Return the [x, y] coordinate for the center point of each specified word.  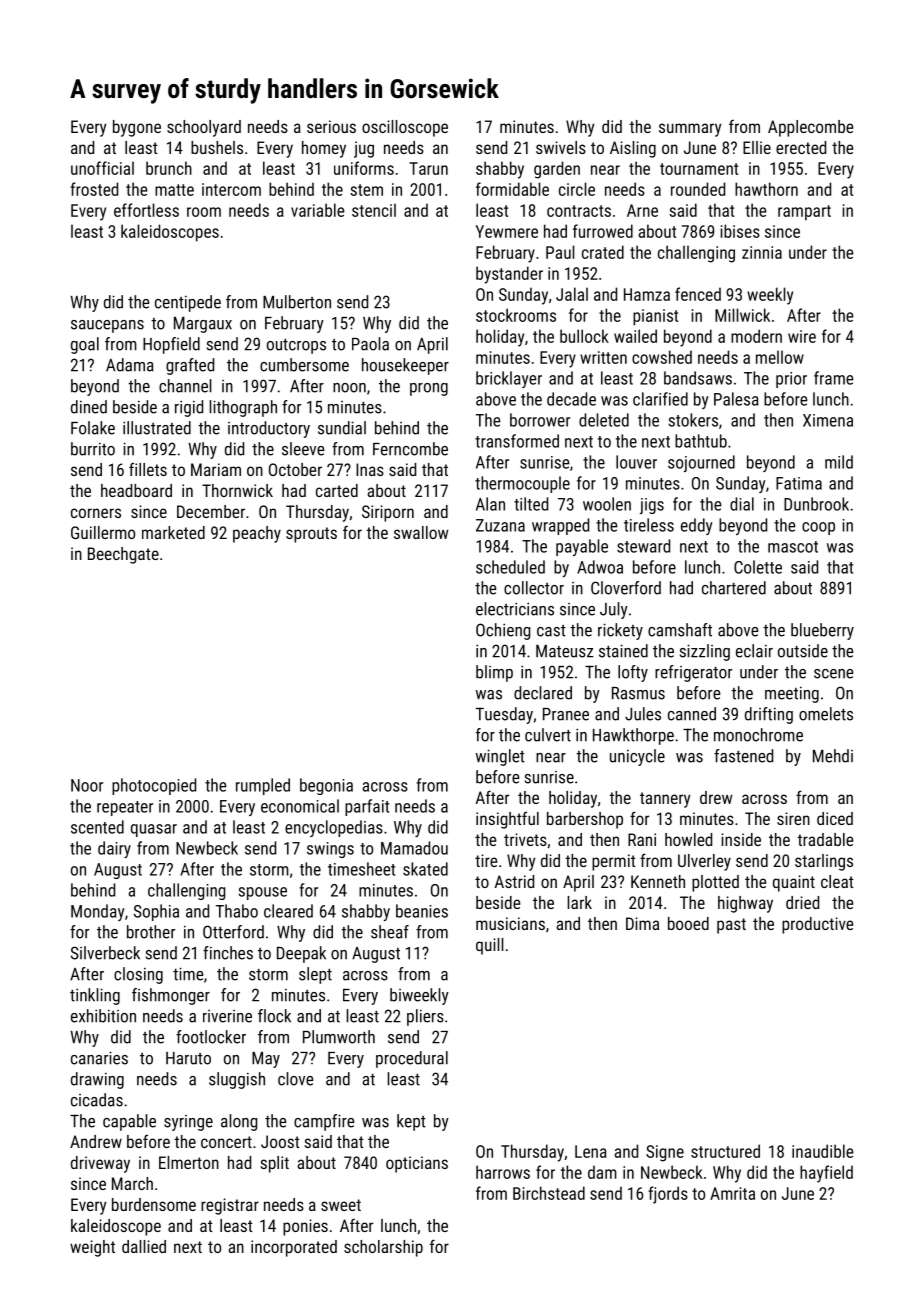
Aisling [633, 149]
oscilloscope [405, 128]
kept [411, 1122]
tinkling [95, 996]
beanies [422, 911]
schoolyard [204, 128]
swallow [421, 532]
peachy [257, 534]
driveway [100, 1164]
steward [643, 546]
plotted [715, 883]
